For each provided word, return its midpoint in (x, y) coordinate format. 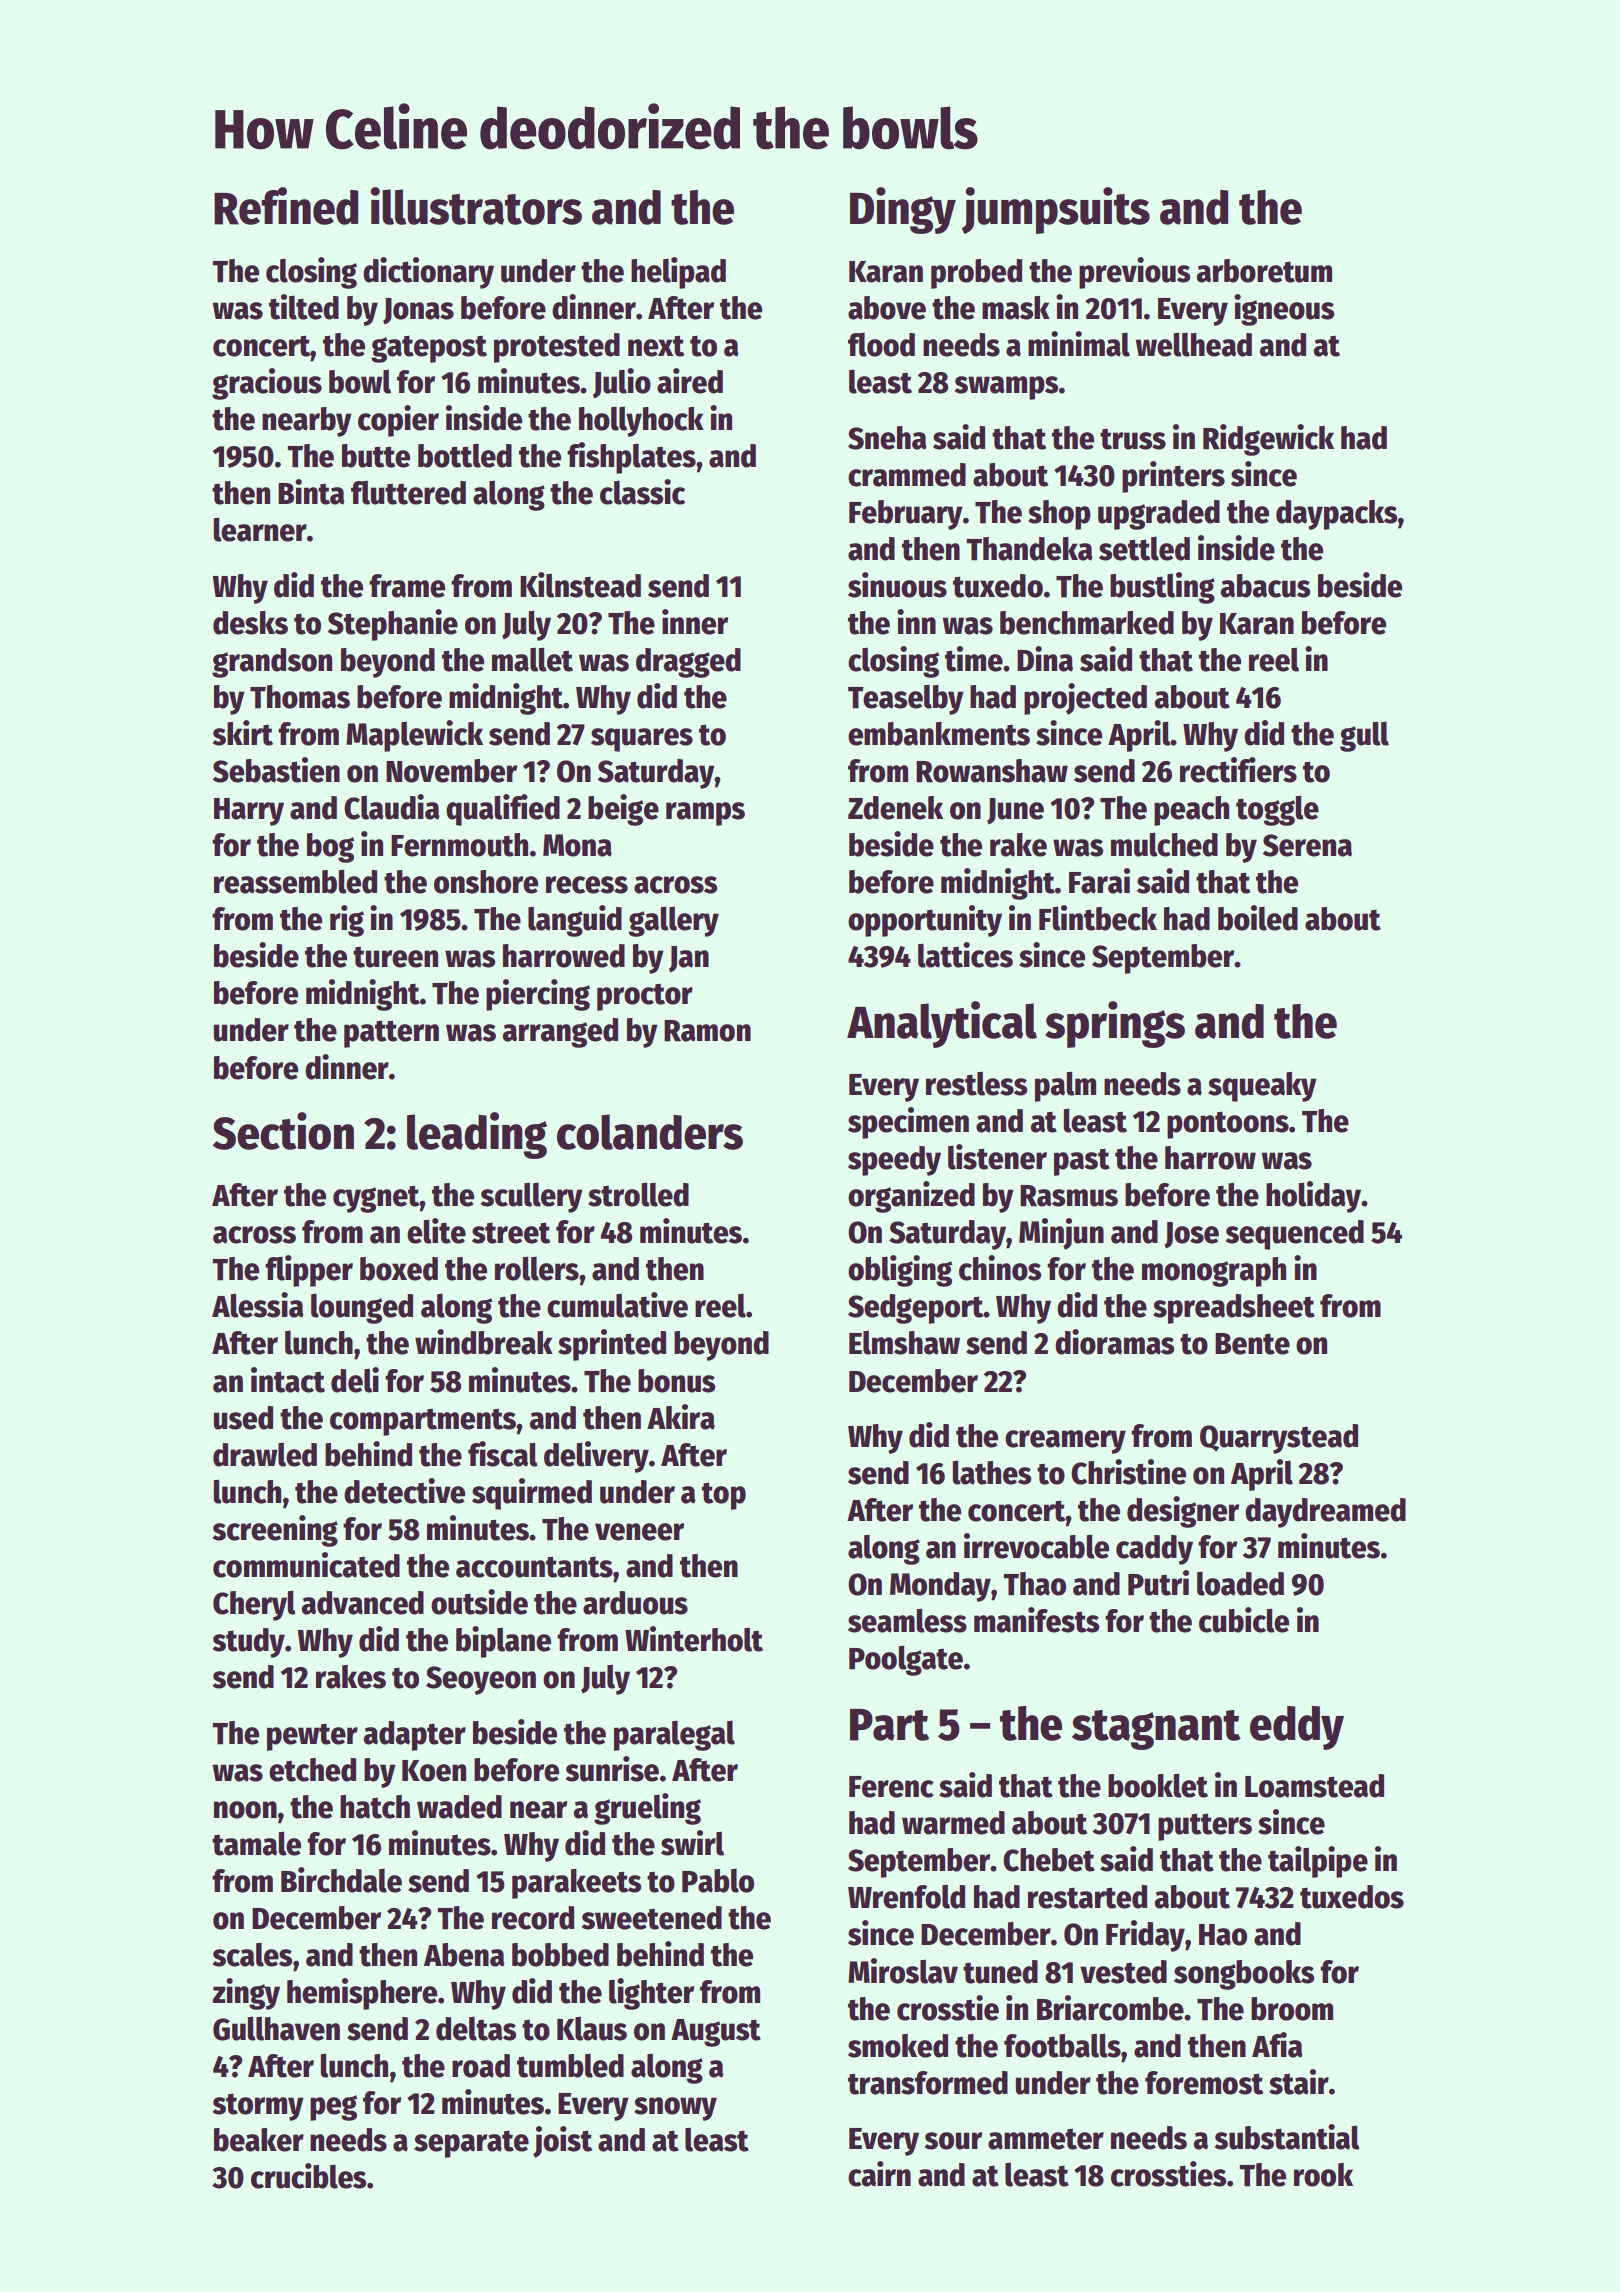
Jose (1191, 1235)
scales (252, 1954)
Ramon (707, 1031)
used (243, 1418)
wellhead (1193, 344)
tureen (395, 957)
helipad (678, 273)
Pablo (718, 1880)
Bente (1252, 1344)
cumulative (617, 1305)
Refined (286, 206)
